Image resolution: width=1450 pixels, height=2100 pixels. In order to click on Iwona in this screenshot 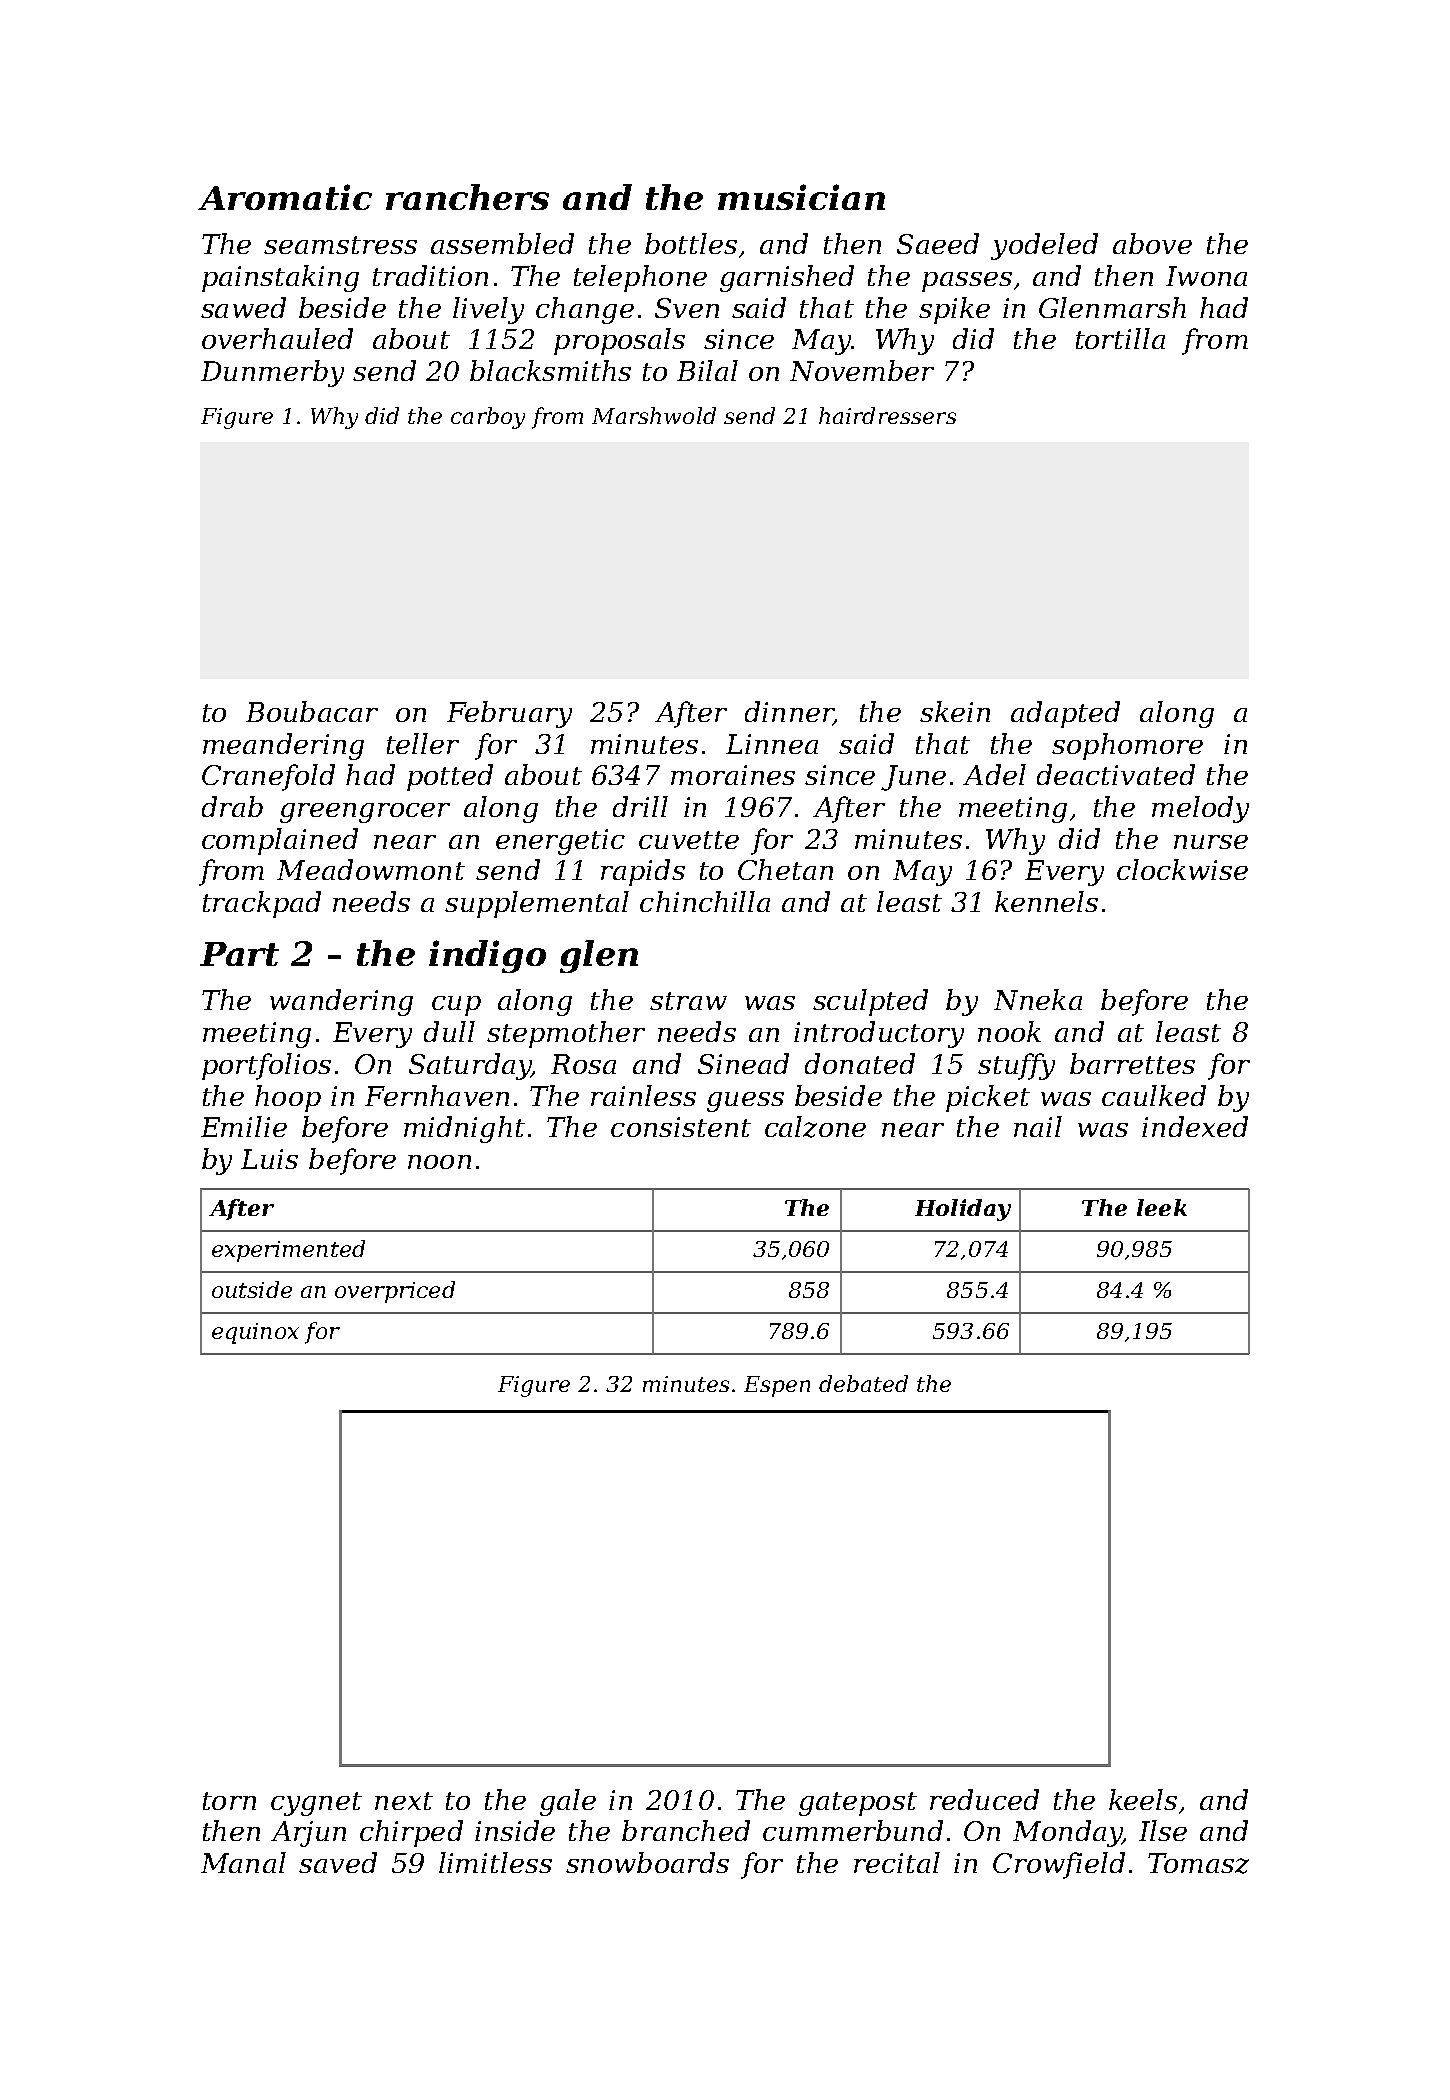, I will do `click(1206, 276)`.
